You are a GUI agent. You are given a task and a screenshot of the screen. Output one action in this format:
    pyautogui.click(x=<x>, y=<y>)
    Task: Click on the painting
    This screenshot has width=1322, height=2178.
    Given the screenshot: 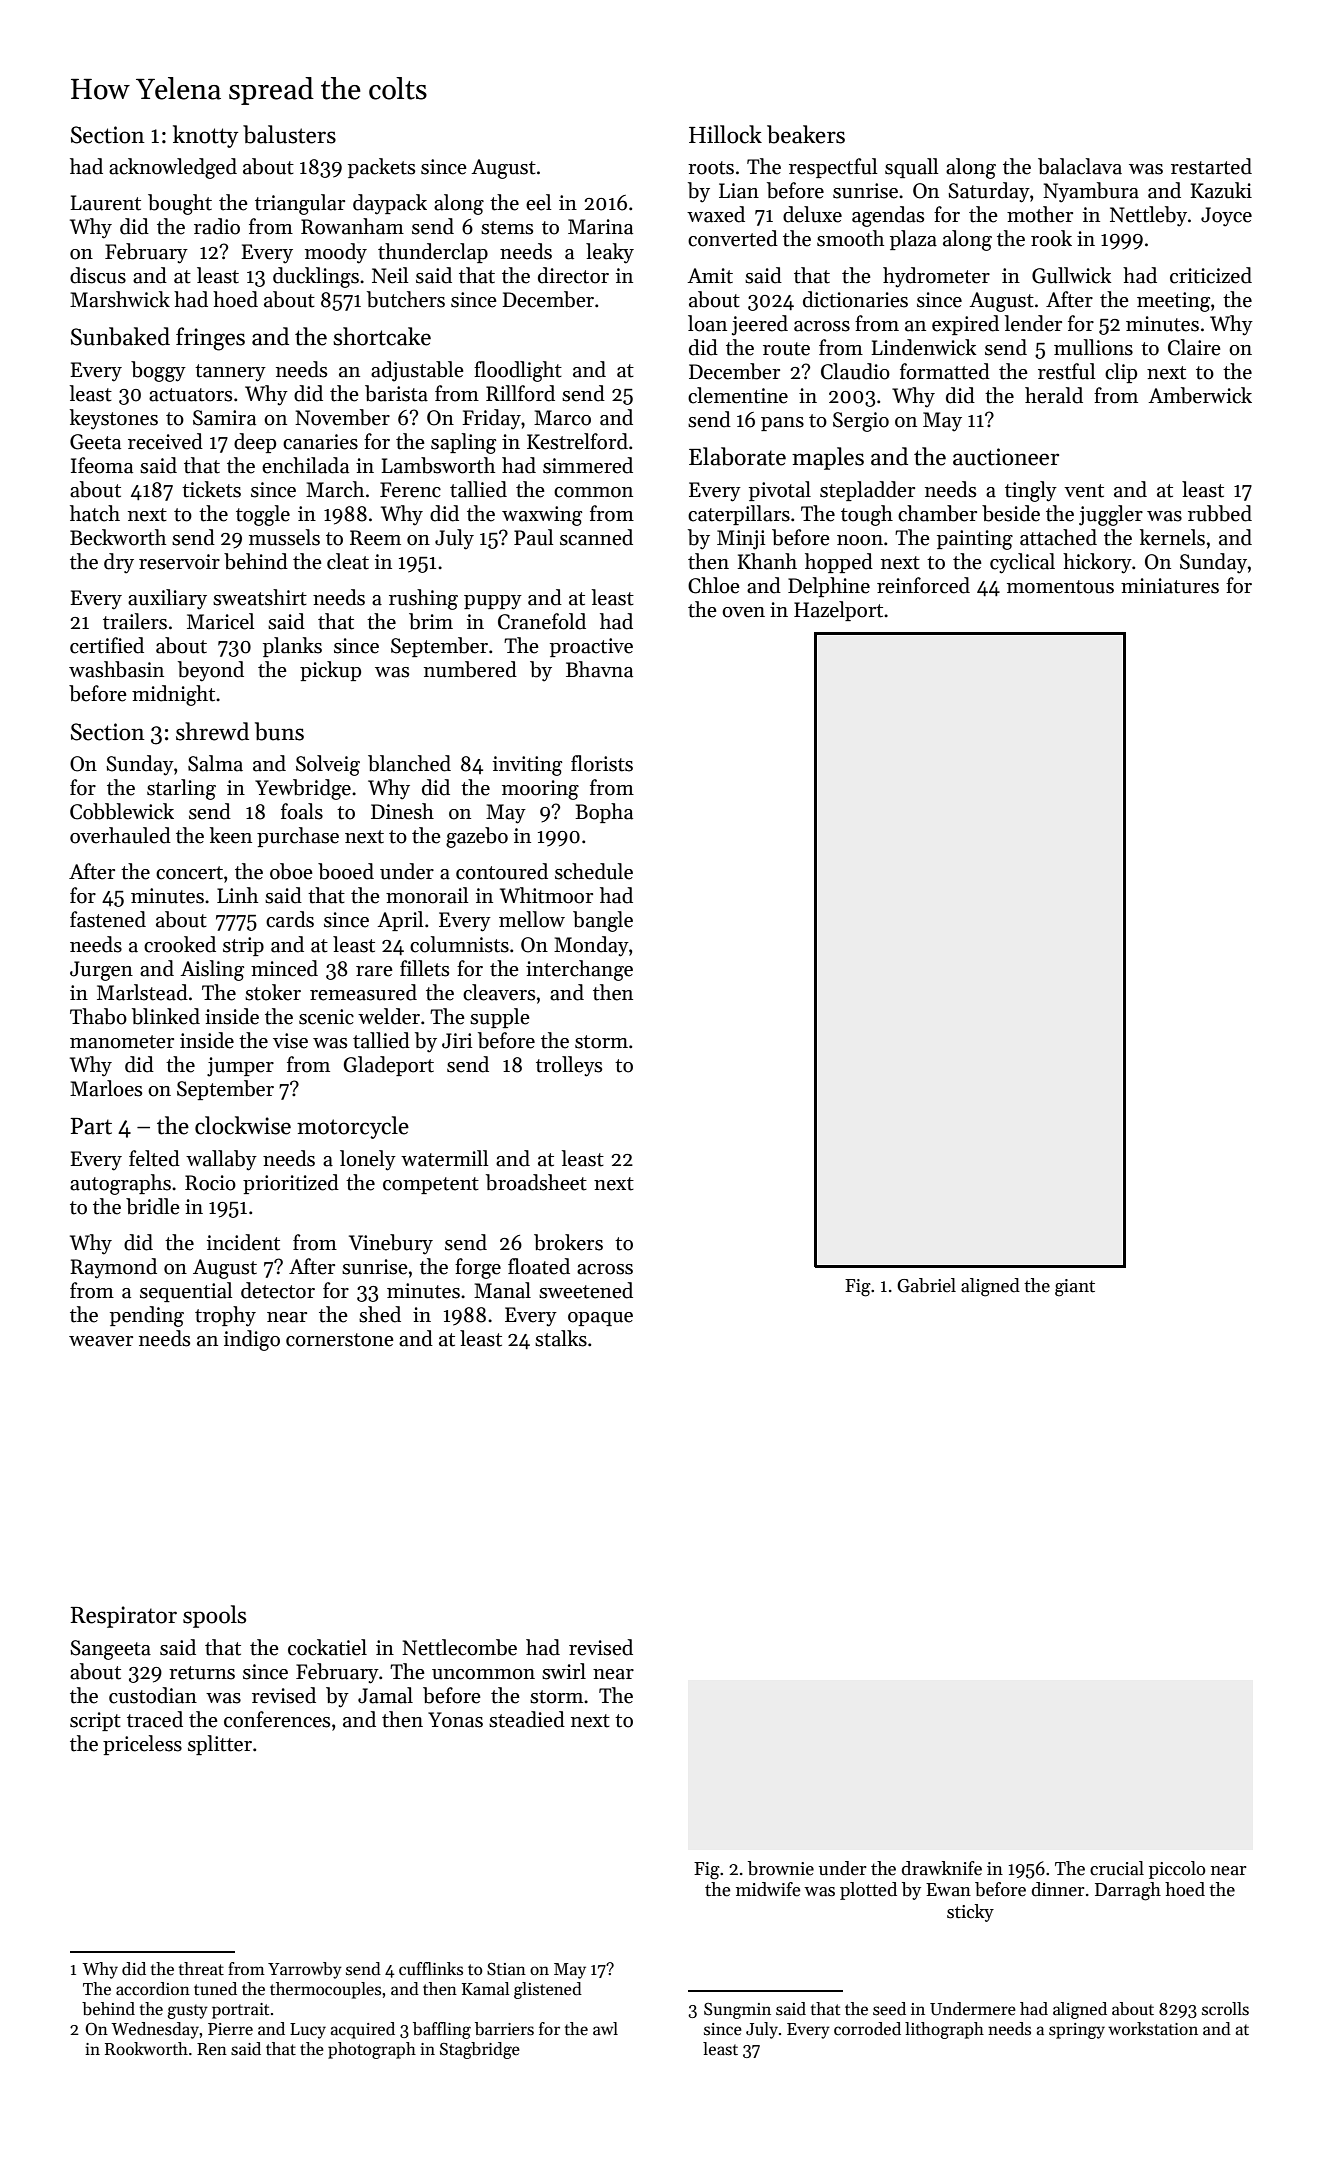 What is the action you would take?
    pyautogui.click(x=975, y=540)
